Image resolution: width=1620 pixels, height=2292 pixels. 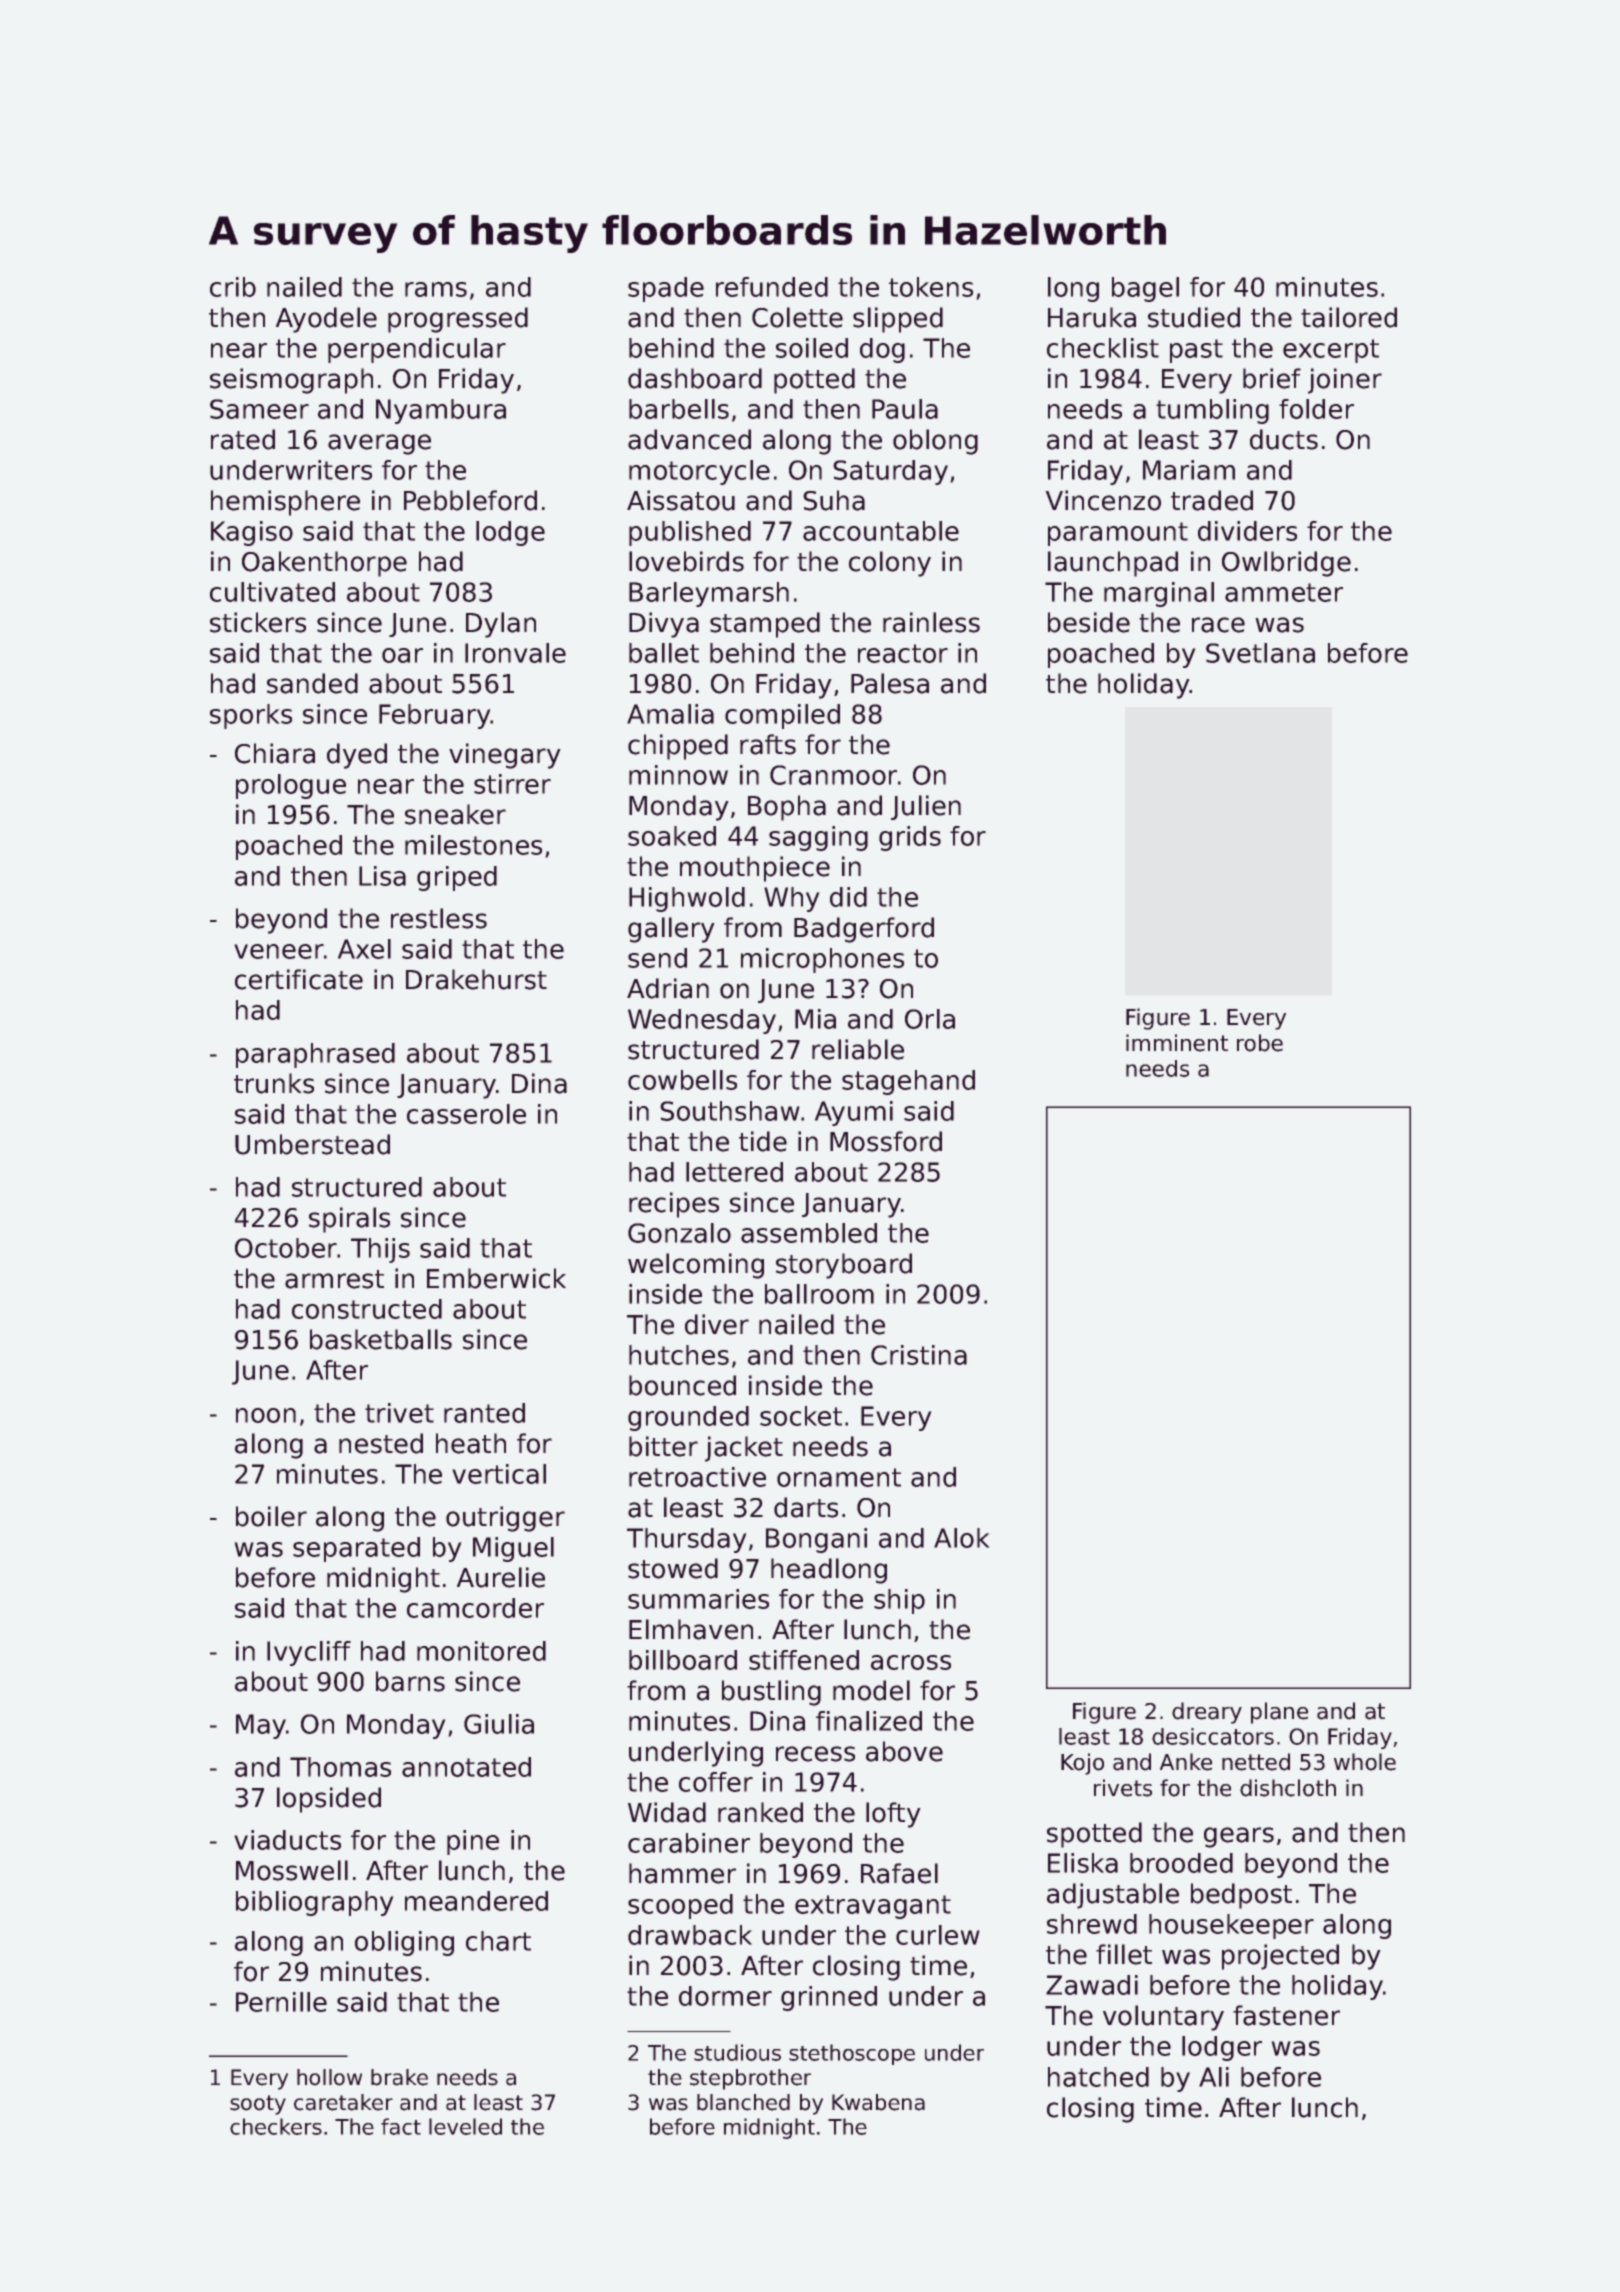 What do you see at coordinates (1083, 1863) in the screenshot?
I see `Eliska` at bounding box center [1083, 1863].
